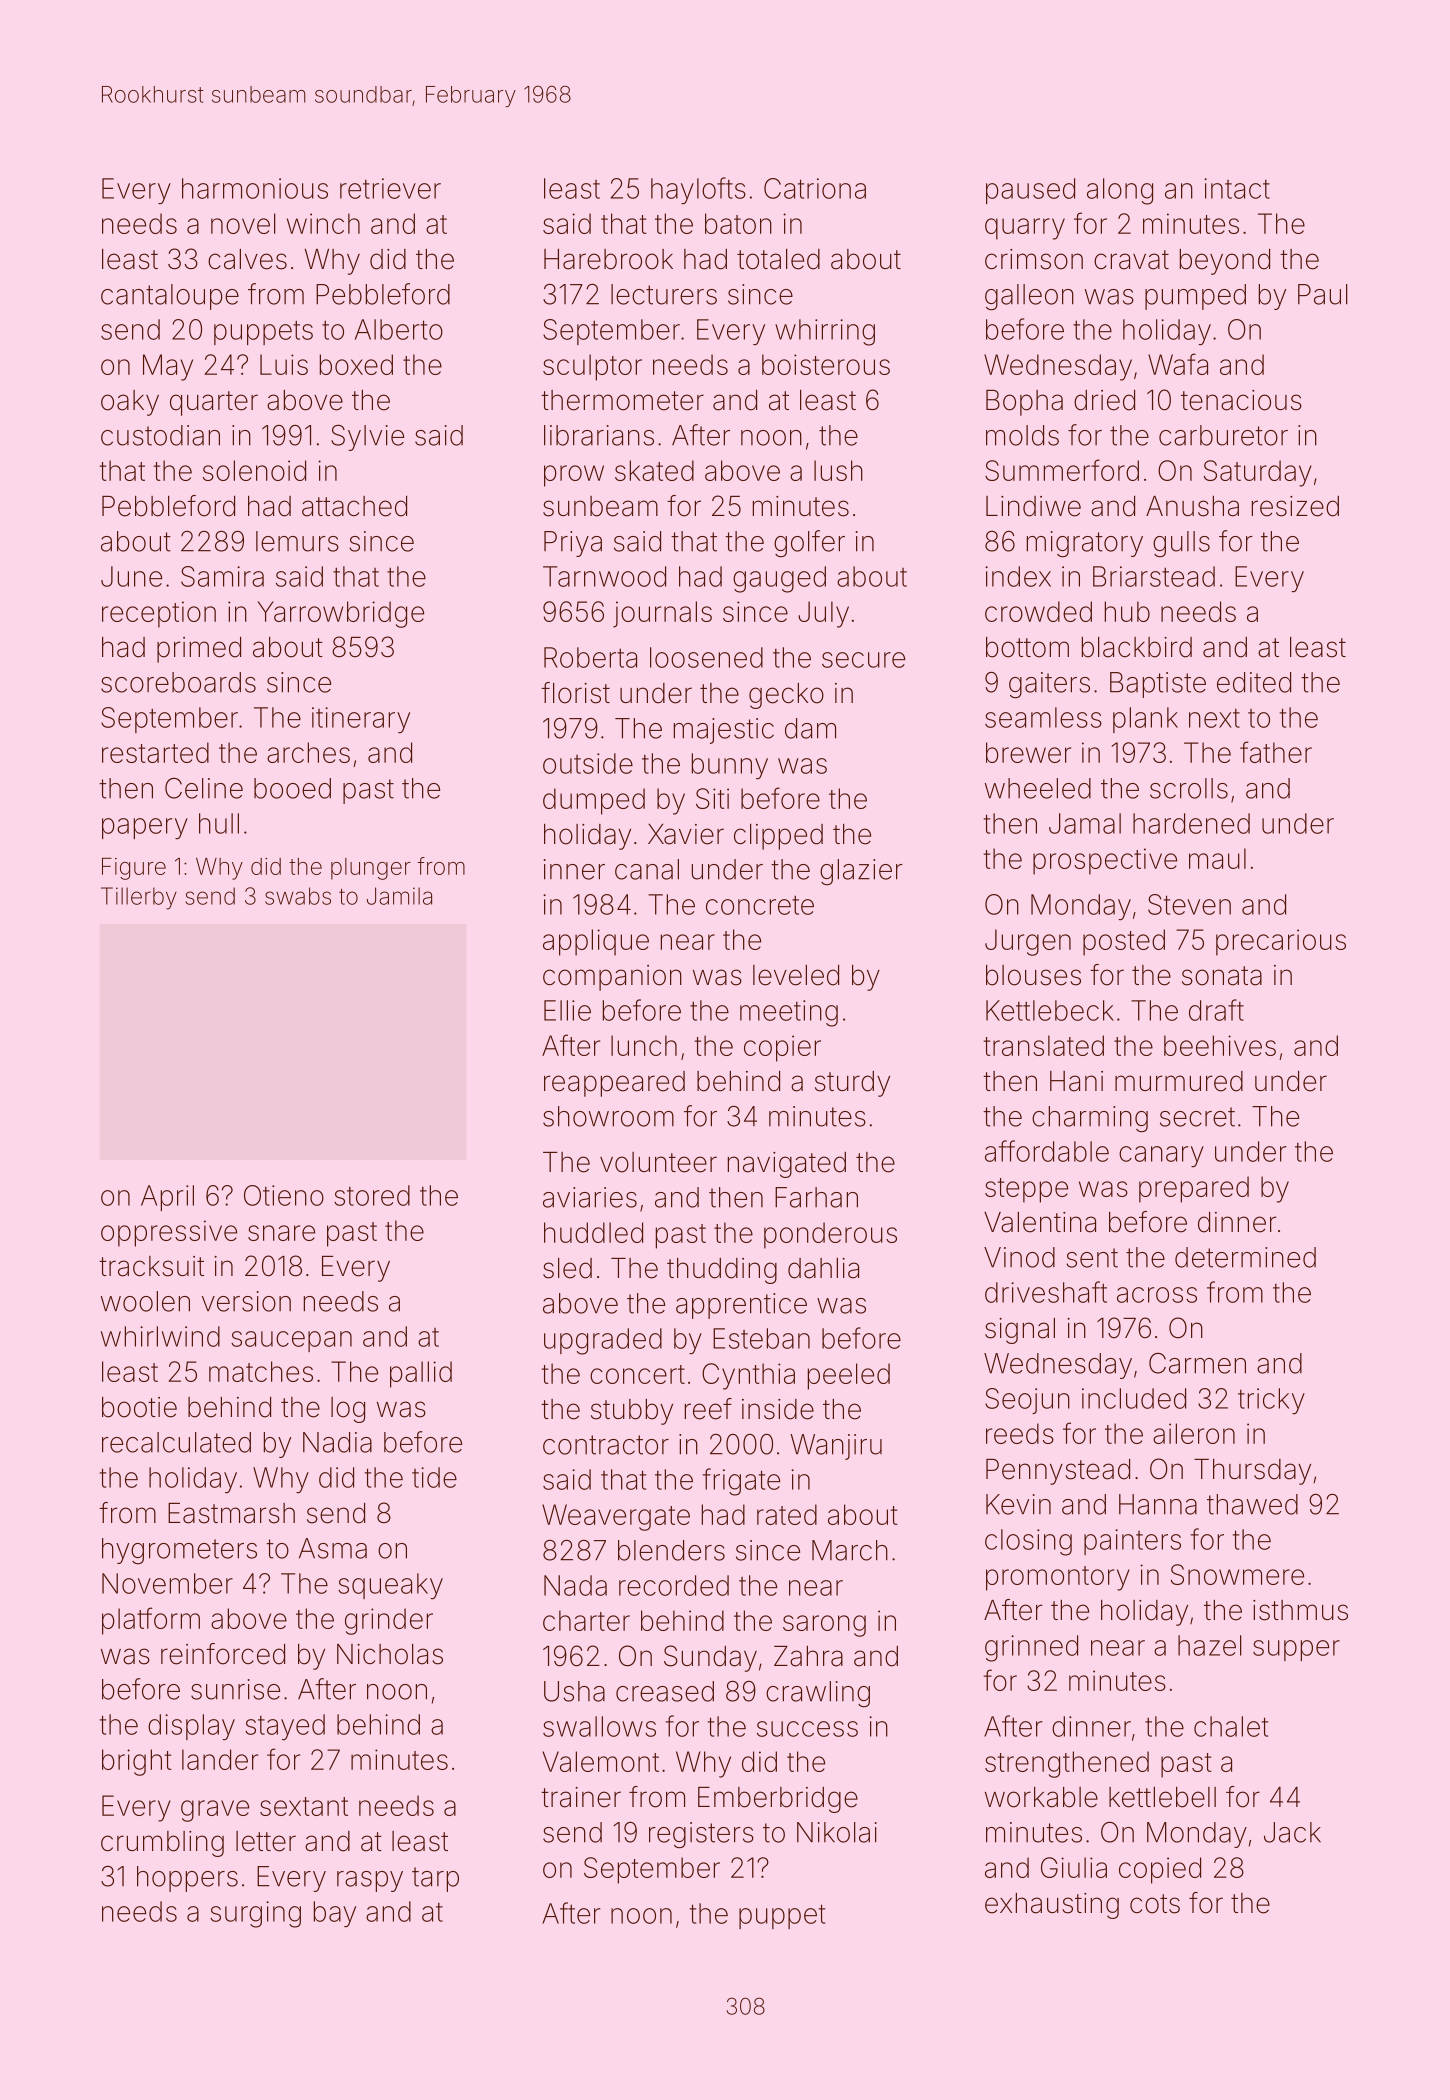 The image size is (1450, 2100). I want to click on March, so click(850, 1550).
